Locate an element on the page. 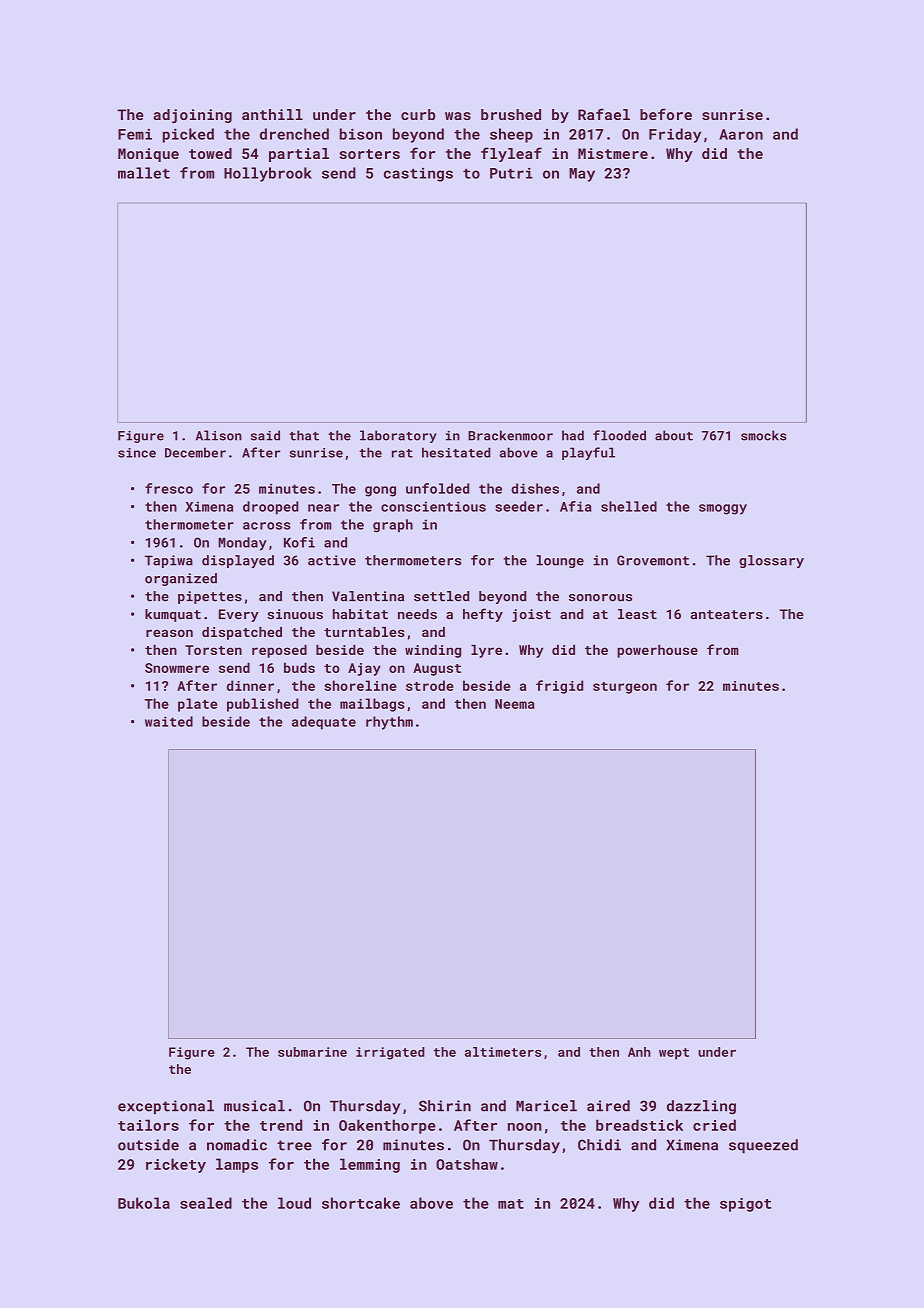 This image has height=1308, width=924. dinner is located at coordinates (250, 685).
